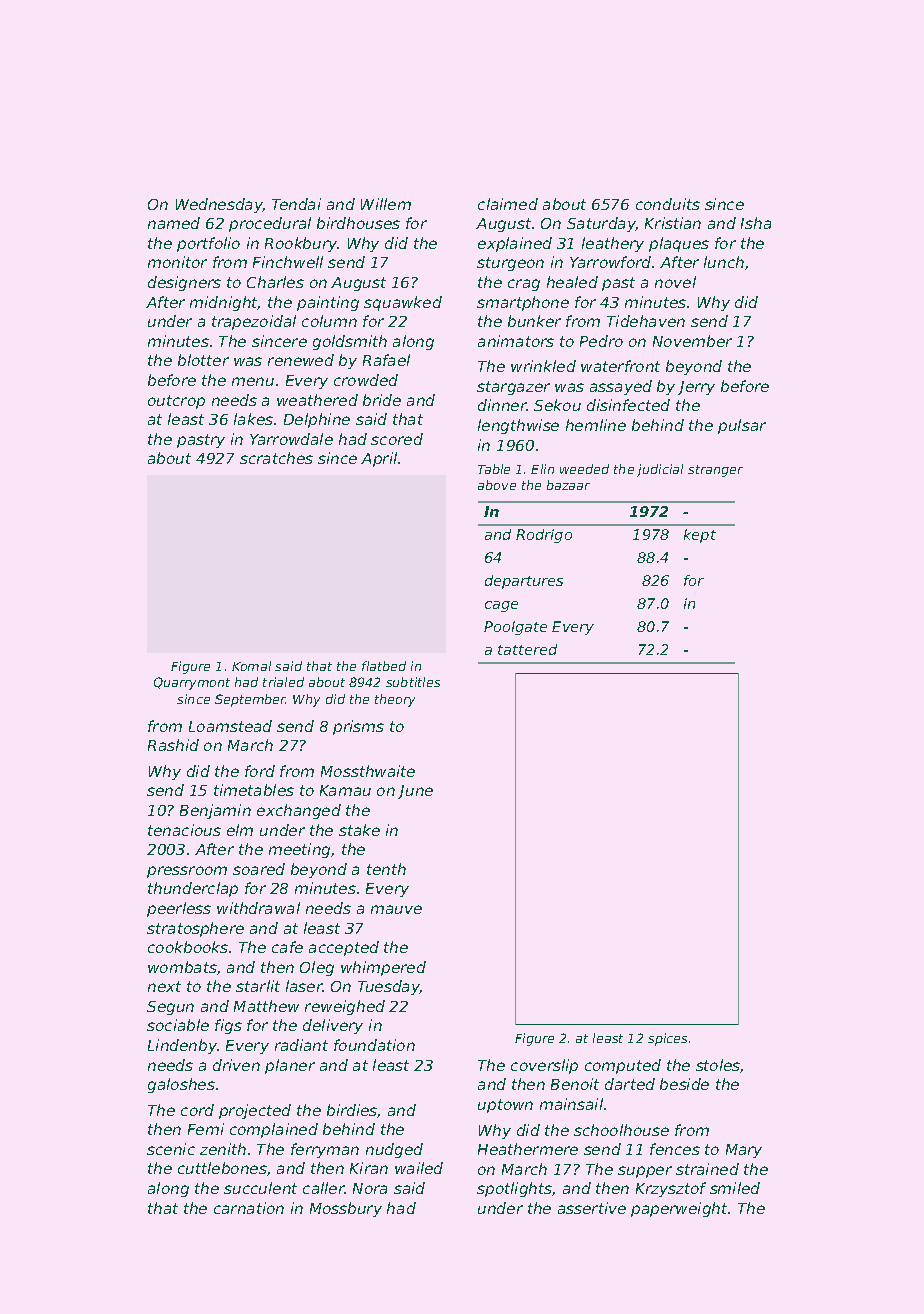  I want to click on Isha, so click(756, 223).
